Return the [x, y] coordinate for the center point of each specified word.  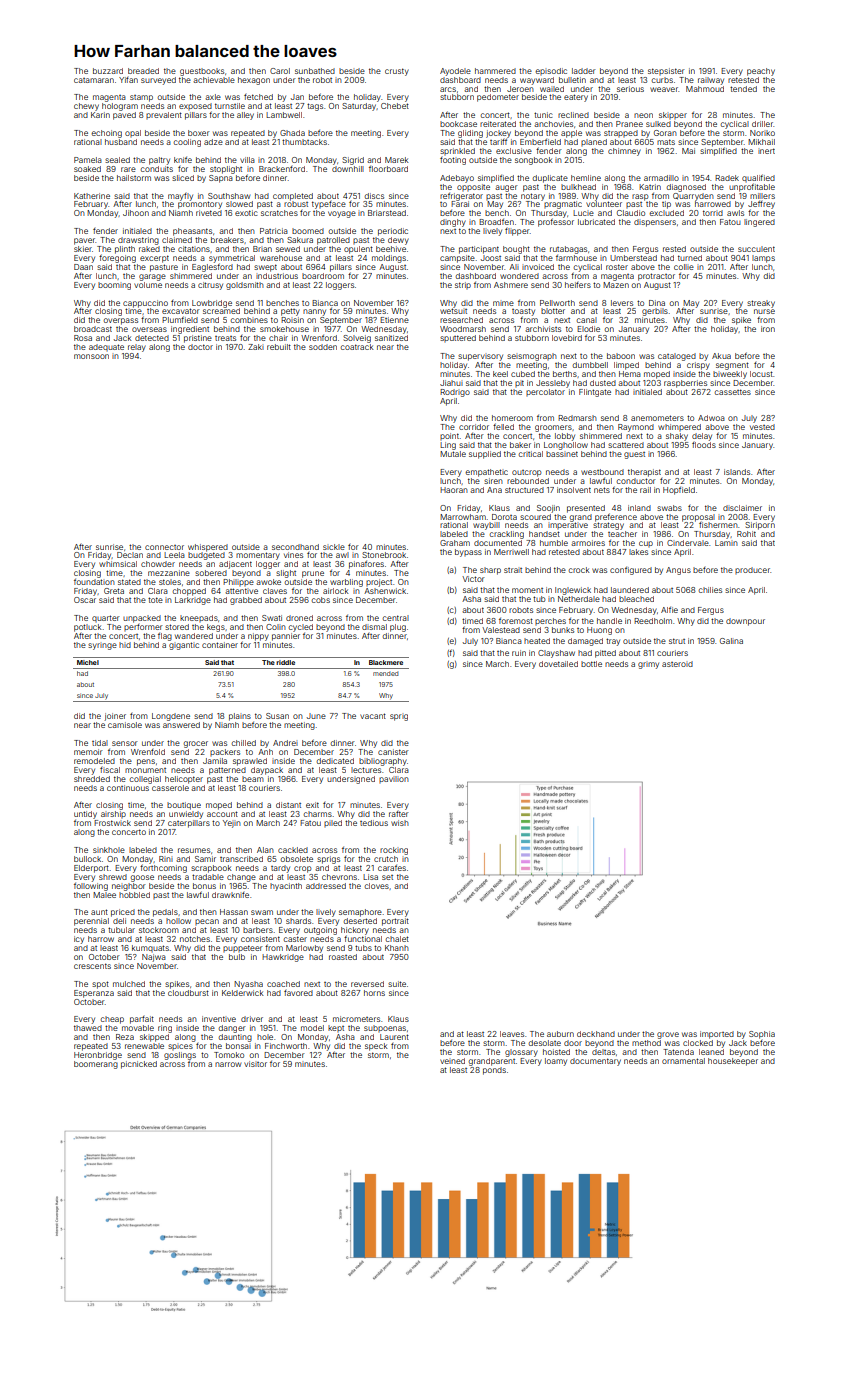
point [449, 436]
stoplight [226, 170]
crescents [92, 966]
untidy [85, 815]
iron [768, 329]
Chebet [395, 106]
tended [743, 89]
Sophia [762, 1035]
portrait [395, 922]
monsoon [91, 356]
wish [400, 823]
